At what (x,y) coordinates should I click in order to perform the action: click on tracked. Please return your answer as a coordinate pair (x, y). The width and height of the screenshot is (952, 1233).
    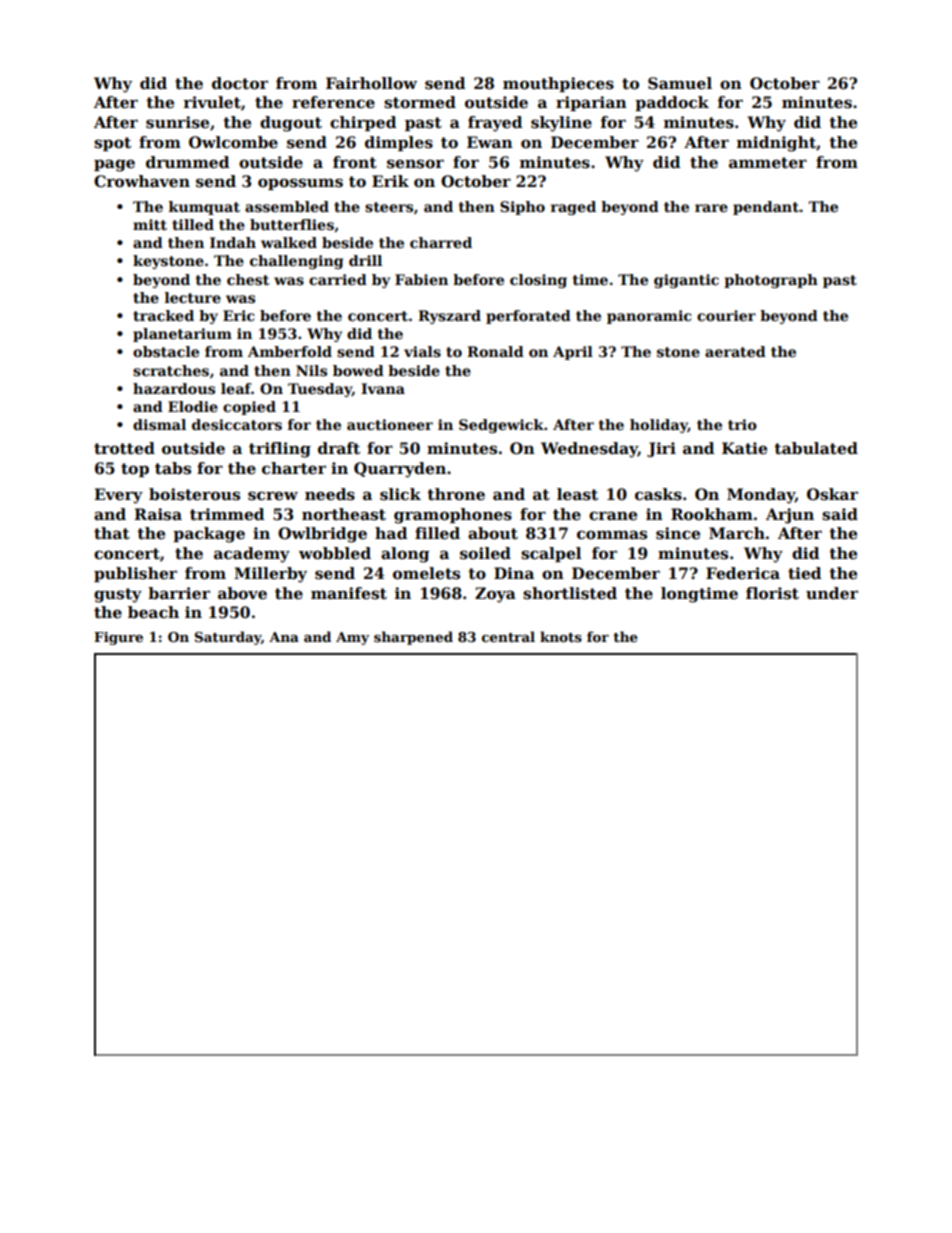
    Looking at the image, I should click on (163, 315).
